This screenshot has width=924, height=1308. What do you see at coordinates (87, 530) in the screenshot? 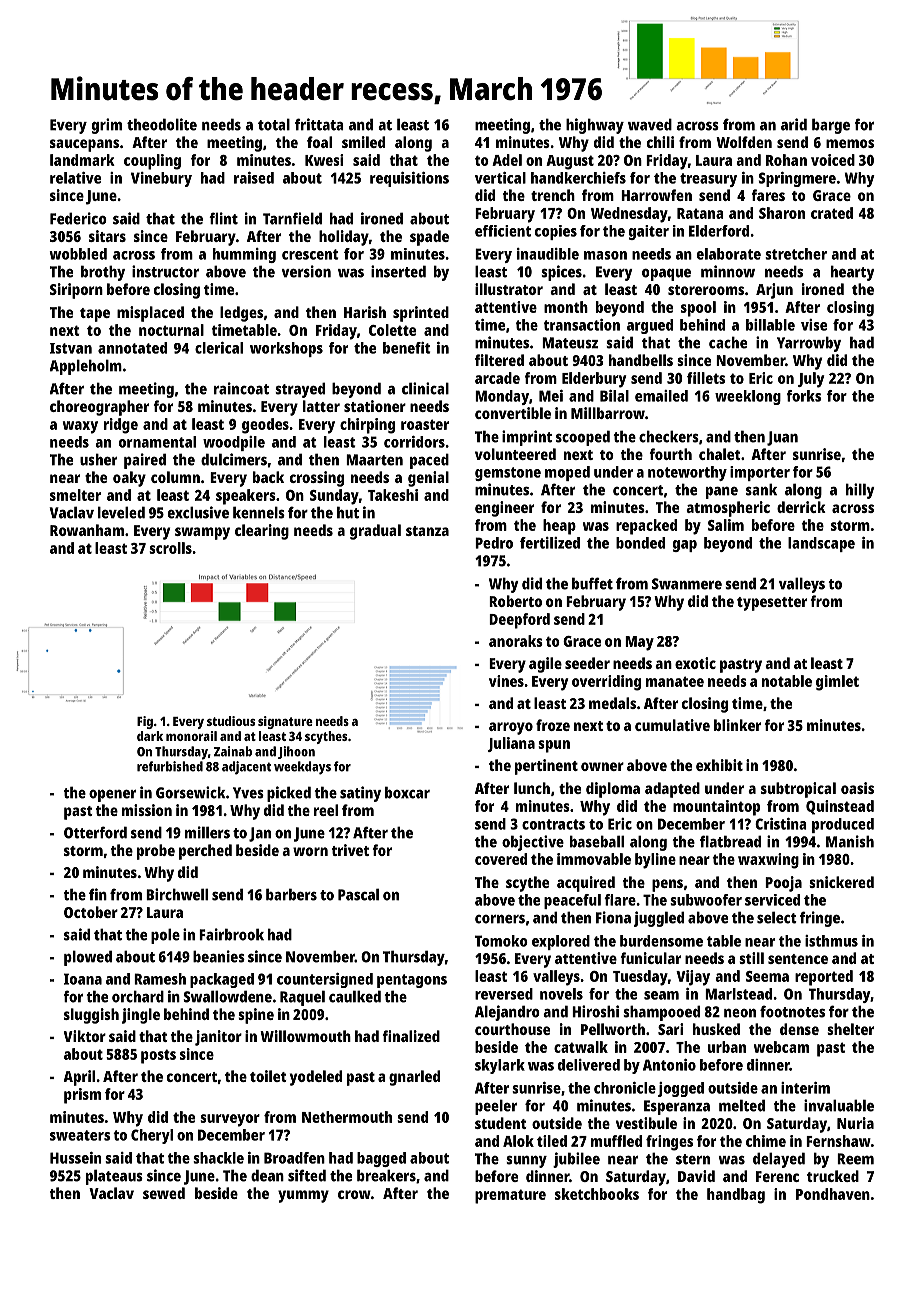
I see `Rowanham` at bounding box center [87, 530].
